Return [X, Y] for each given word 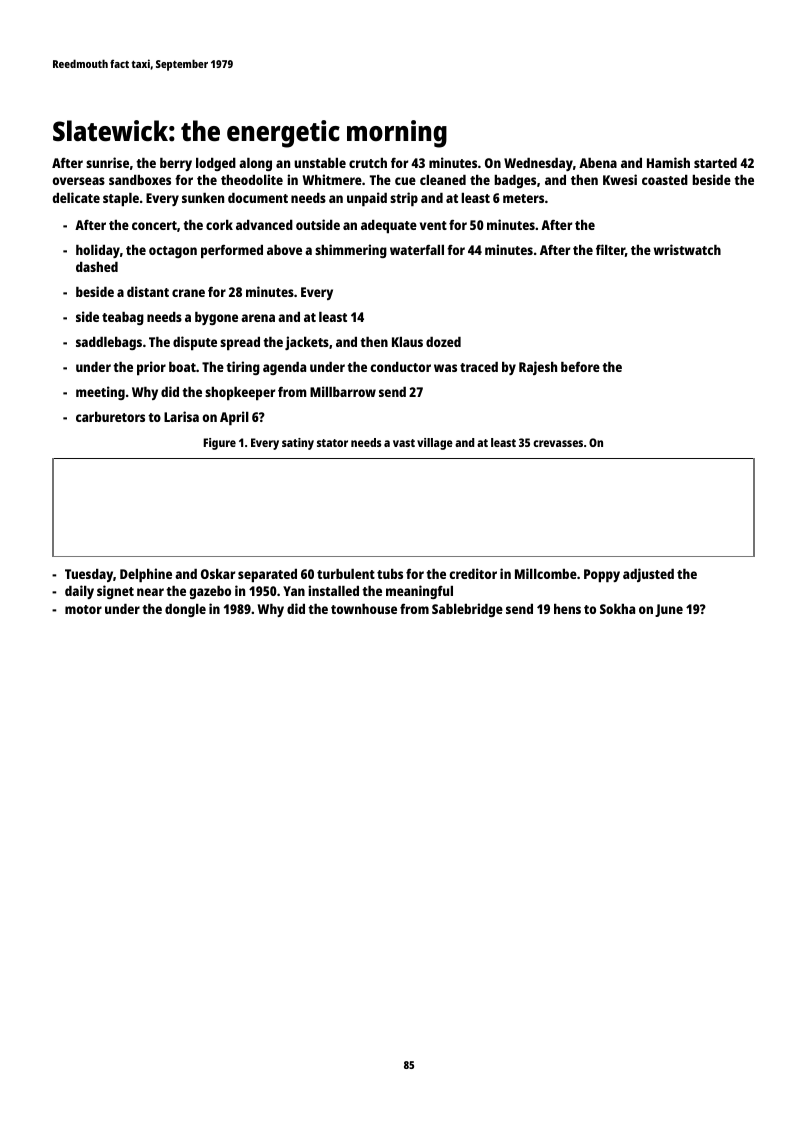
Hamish [668, 162]
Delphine [146, 575]
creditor [473, 573]
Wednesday [538, 164]
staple [121, 199]
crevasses [558, 443]
